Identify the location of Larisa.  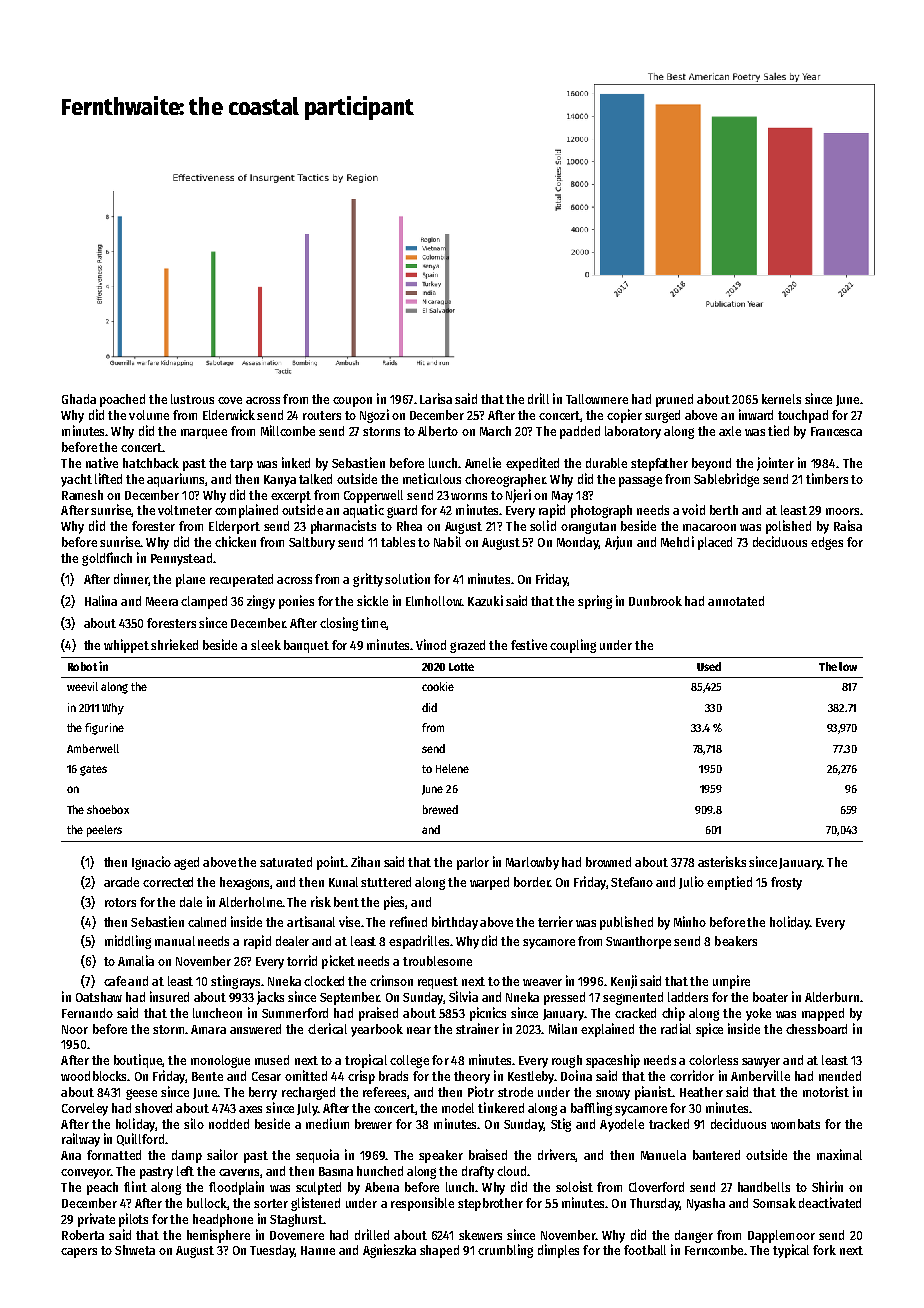
(436, 398).
